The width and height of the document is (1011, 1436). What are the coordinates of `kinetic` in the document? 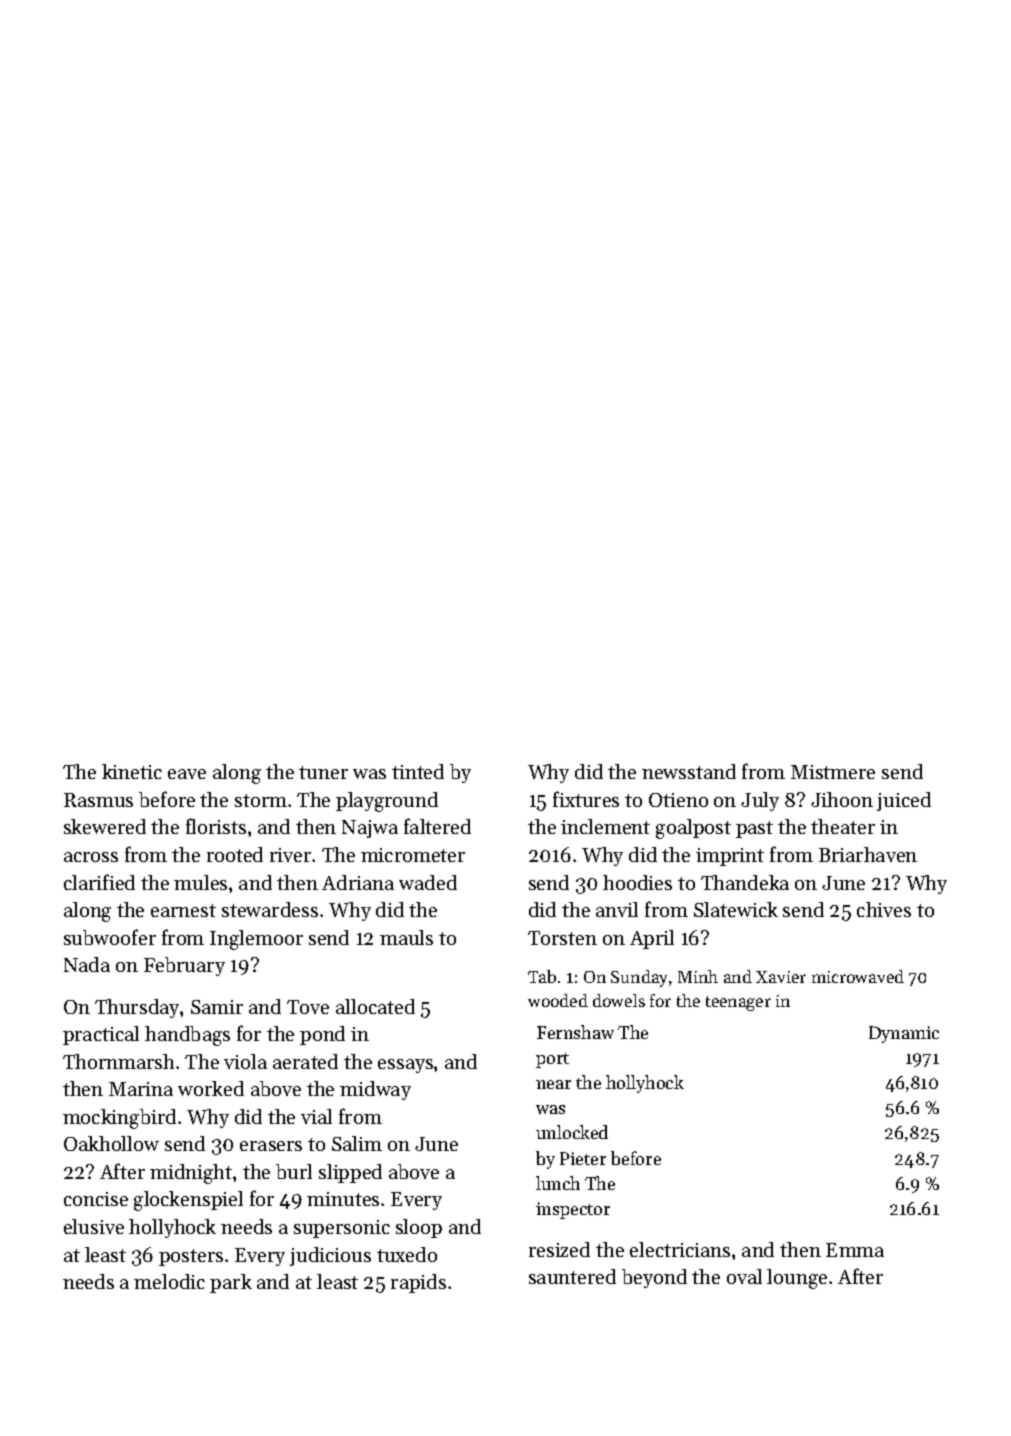 It's located at (132, 771).
